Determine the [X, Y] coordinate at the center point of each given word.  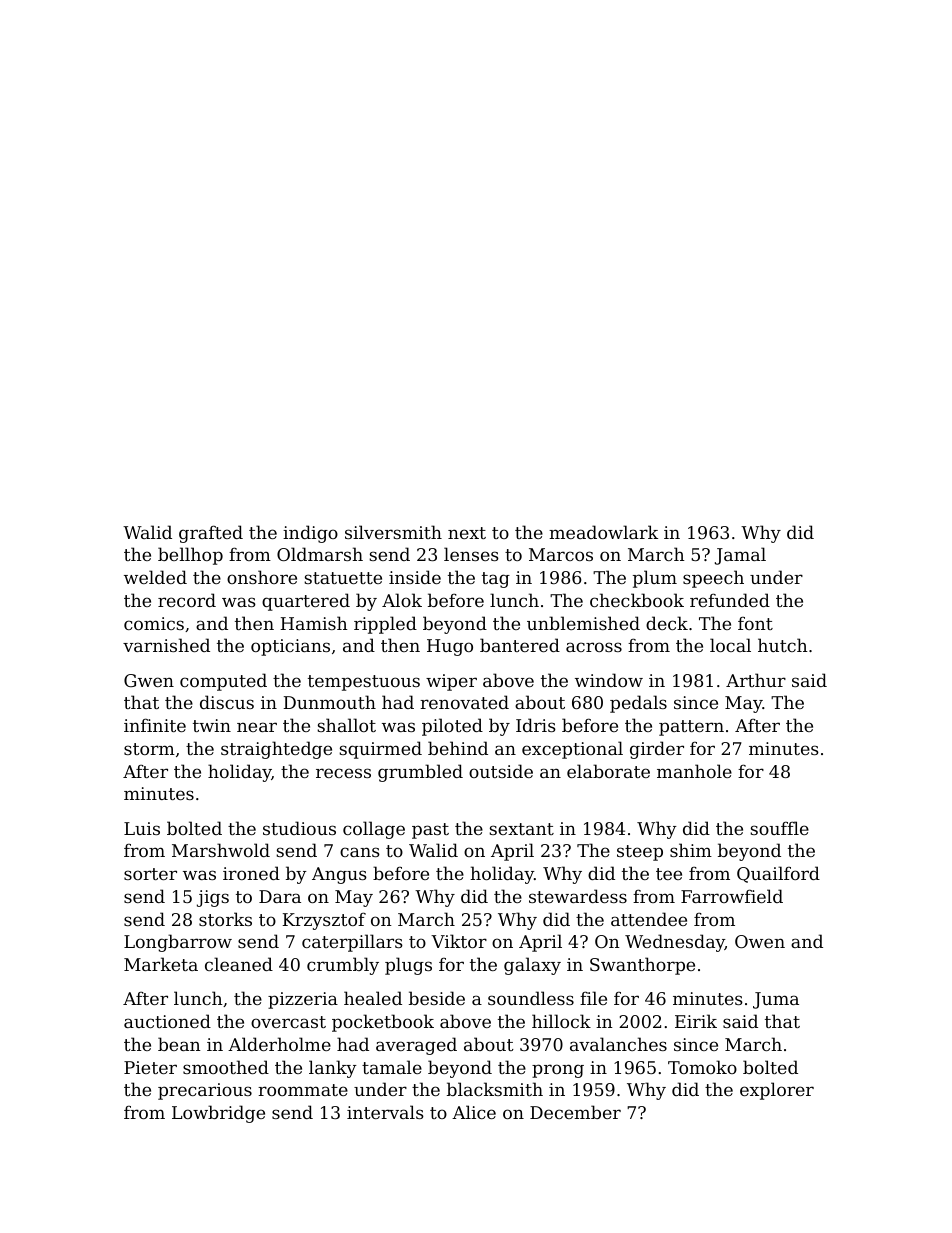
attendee [649, 919]
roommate [303, 1090]
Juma [776, 1000]
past [430, 831]
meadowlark [603, 532]
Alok [402, 600]
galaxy [532, 966]
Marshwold [221, 850]
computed [223, 682]
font [755, 623]
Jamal [740, 556]
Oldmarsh [320, 554]
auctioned [167, 1021]
